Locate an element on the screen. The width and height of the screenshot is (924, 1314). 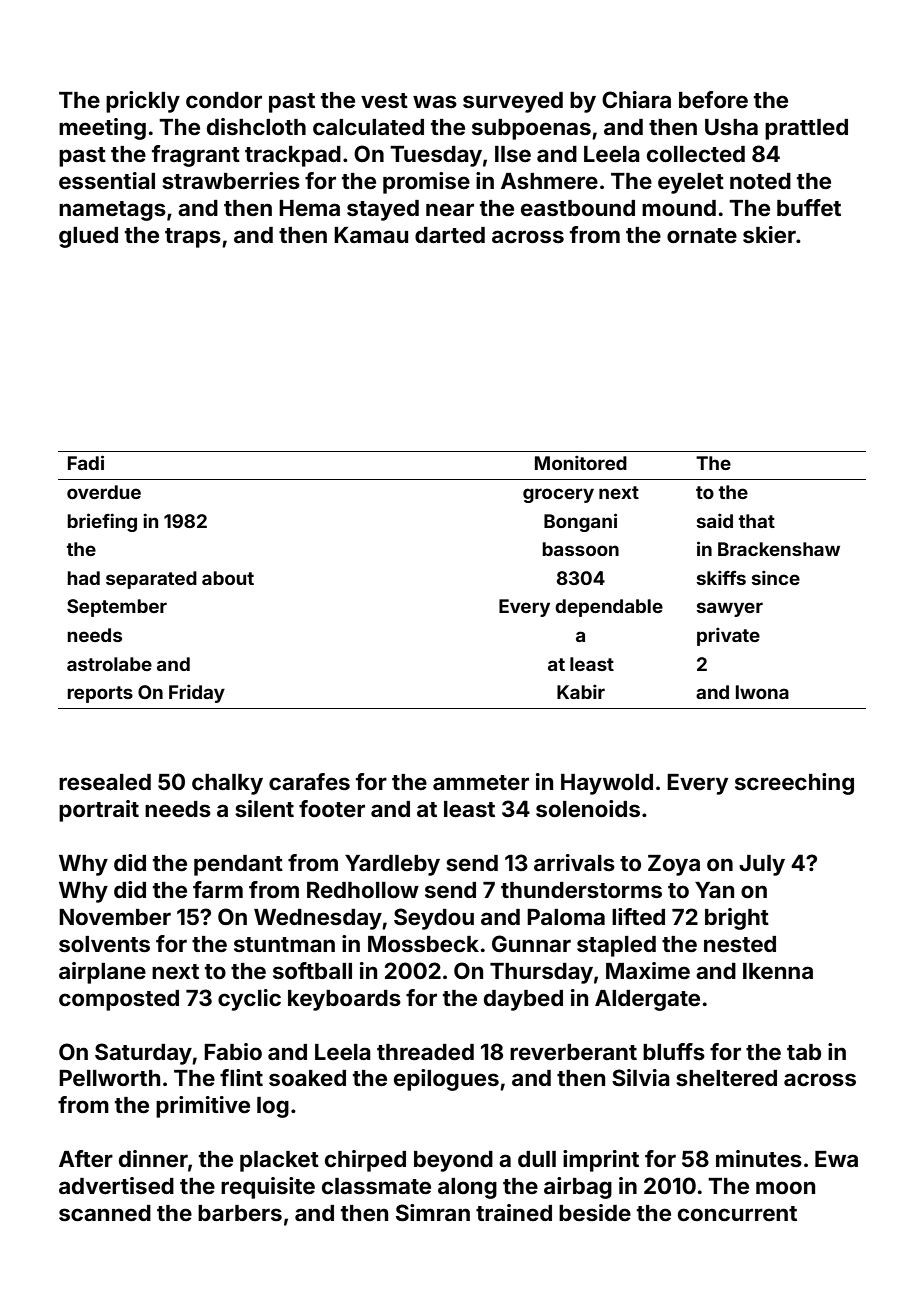
meeting is located at coordinates (102, 129).
